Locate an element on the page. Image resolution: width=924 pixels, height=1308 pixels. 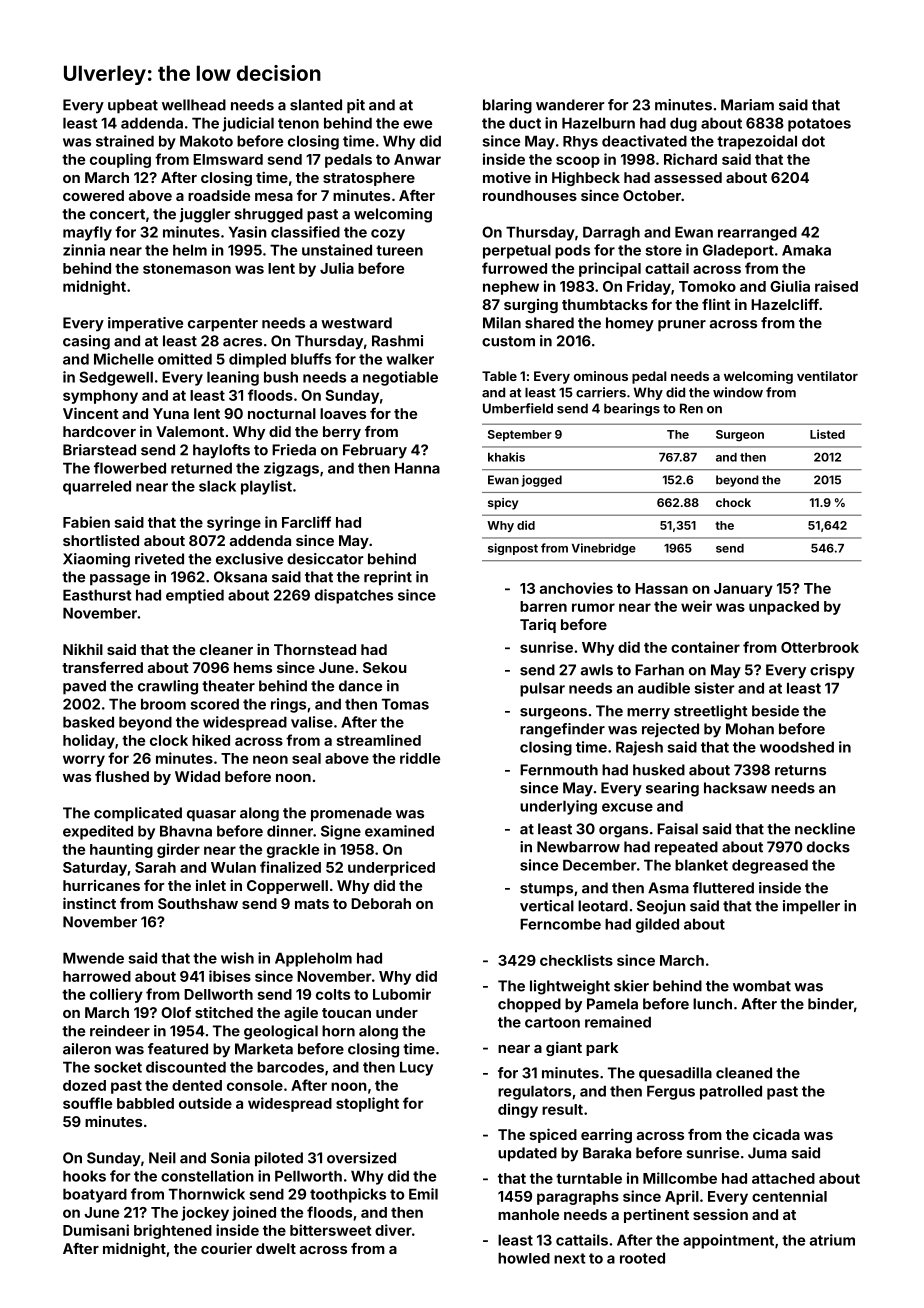
January is located at coordinates (743, 590).
